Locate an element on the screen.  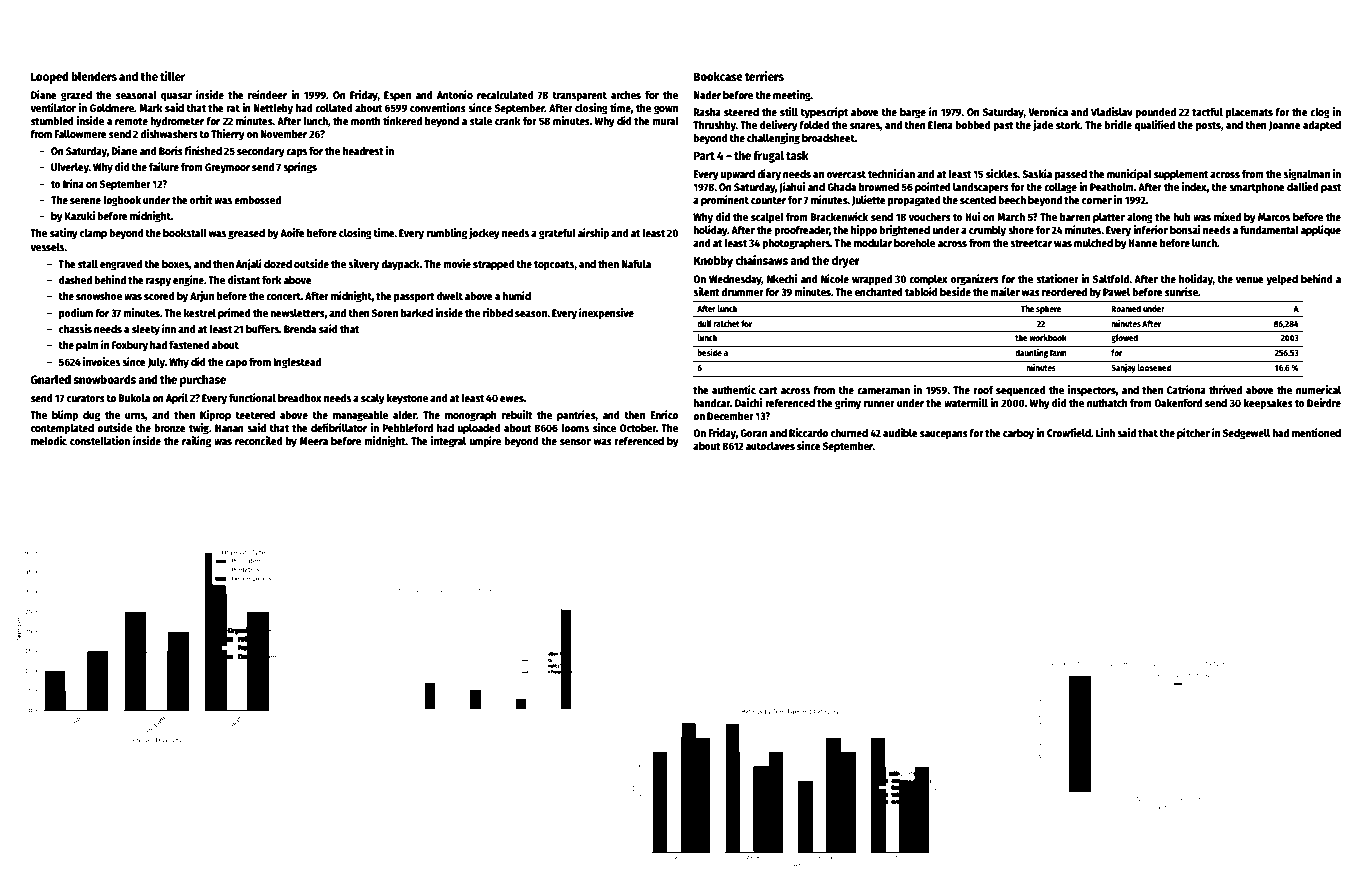
vessels is located at coordinates (47, 247).
